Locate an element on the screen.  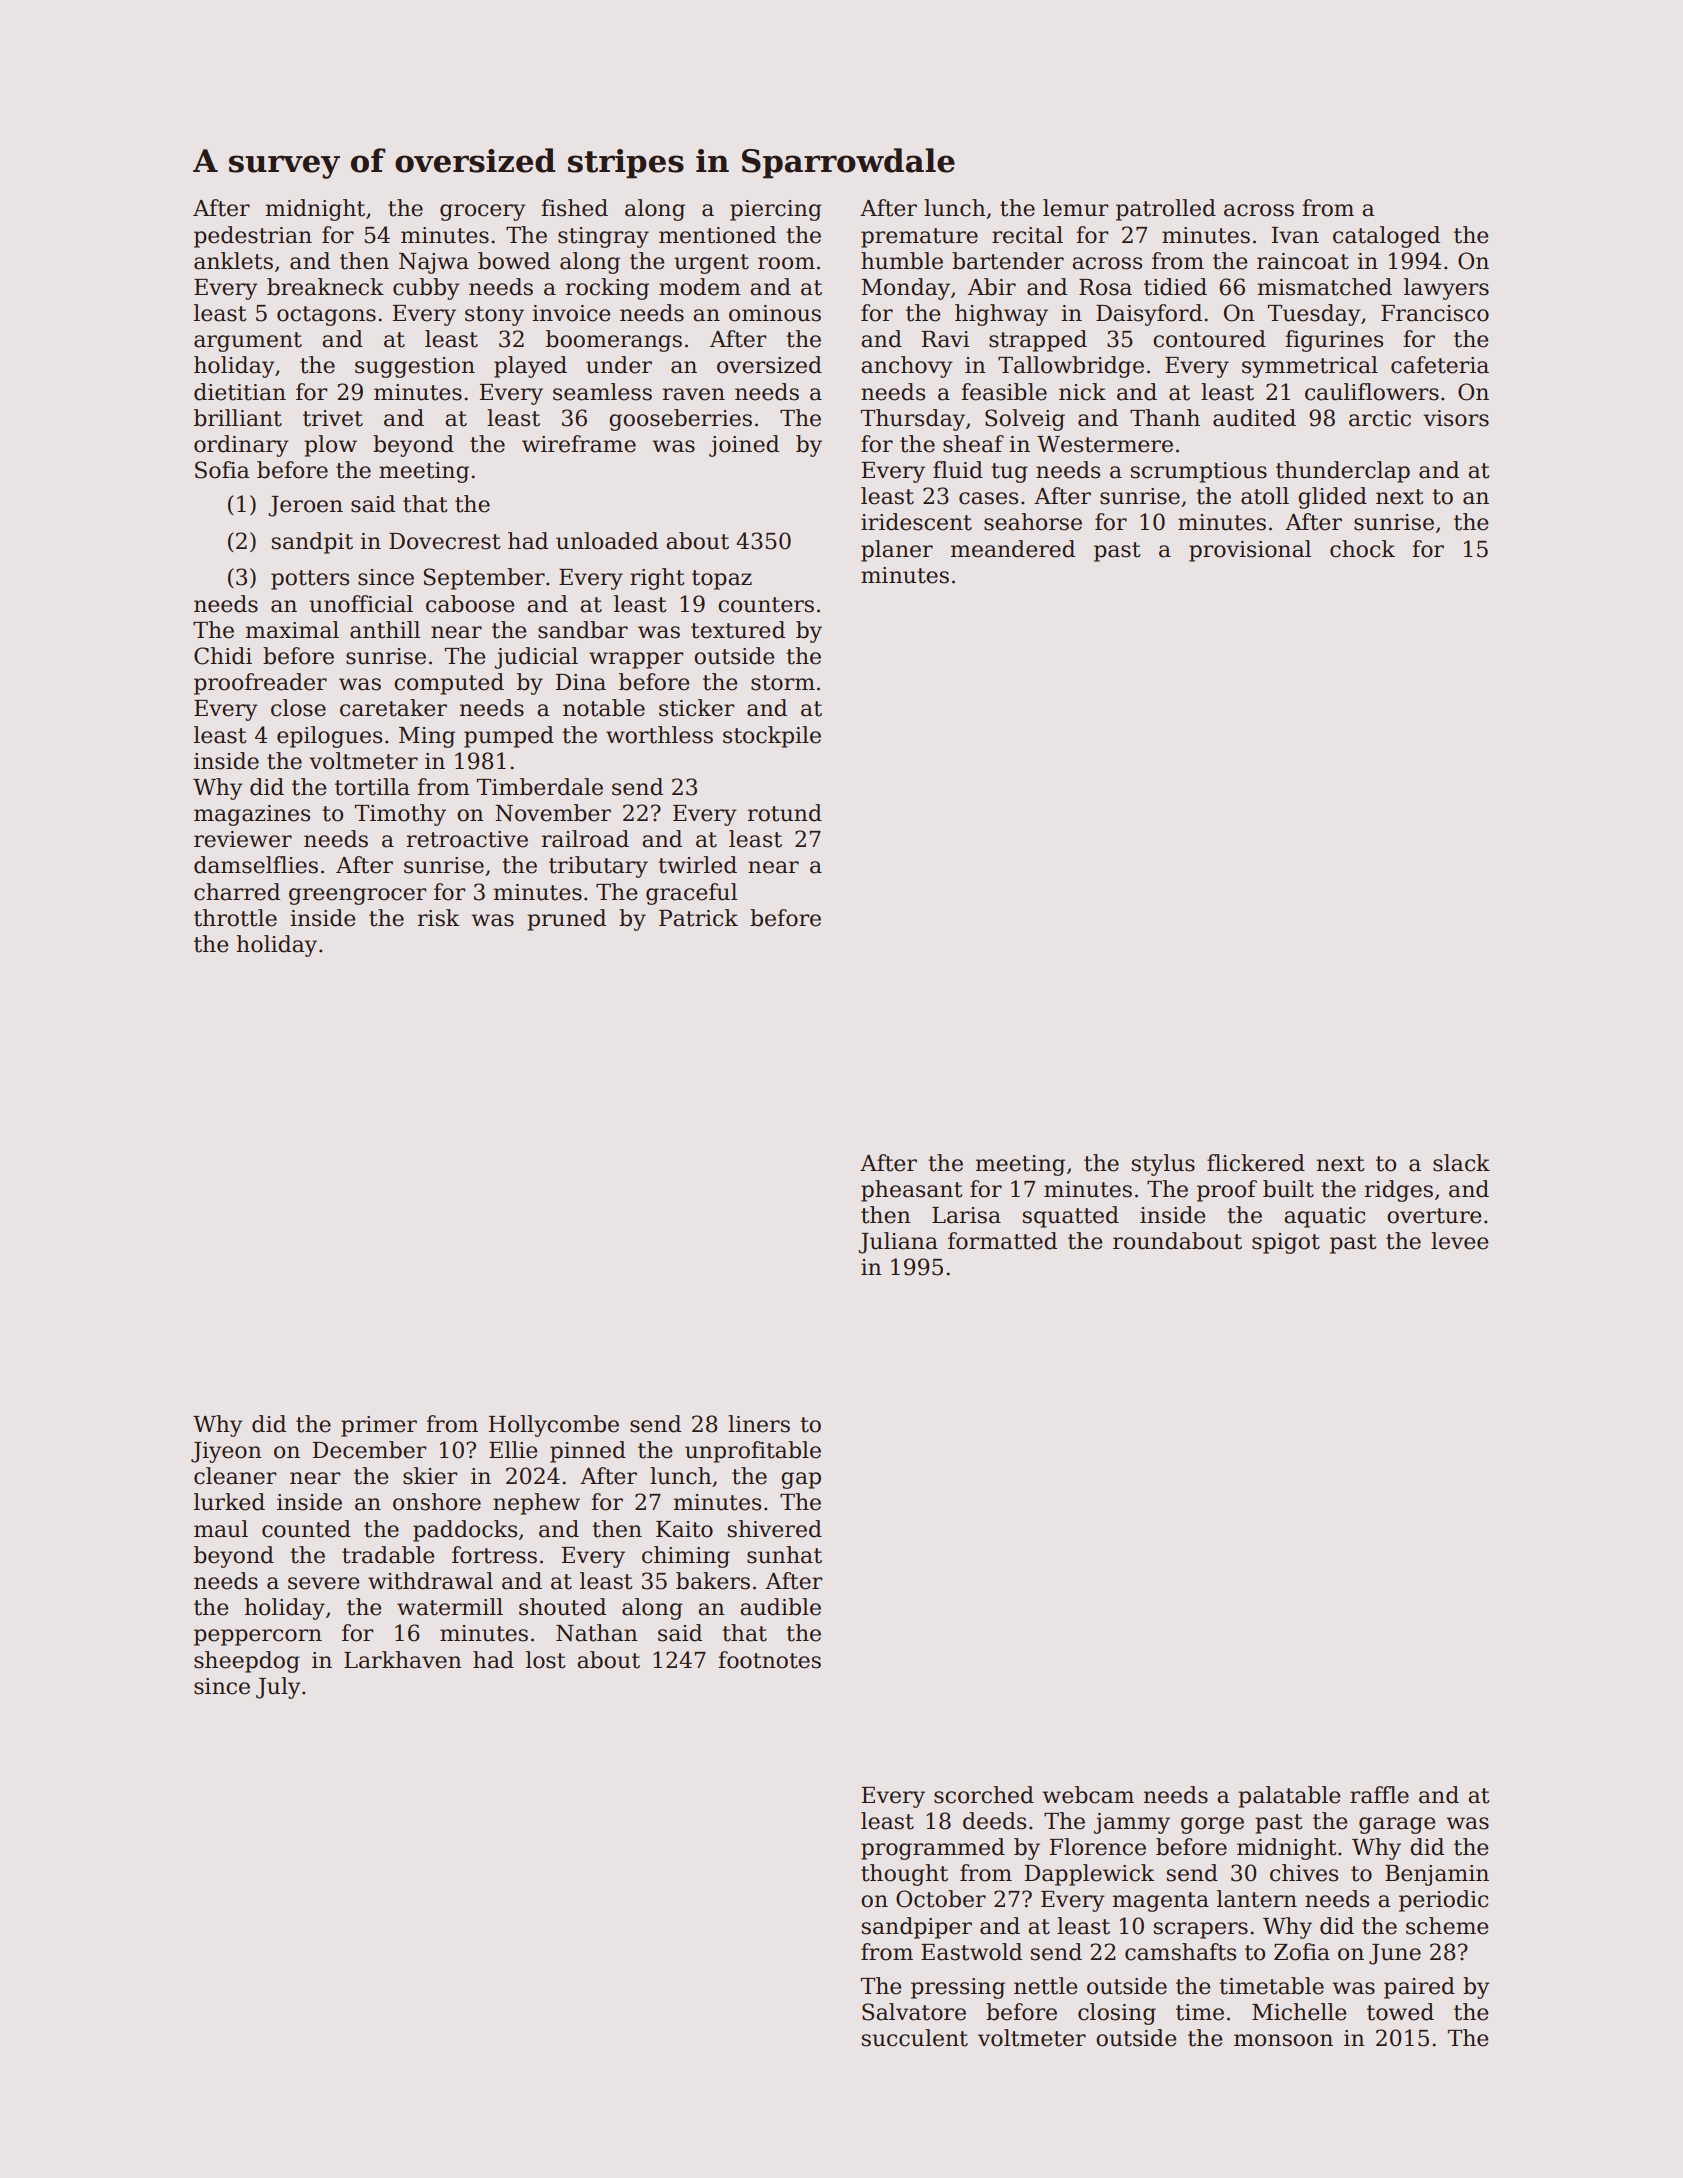
primer is located at coordinates (379, 1426).
